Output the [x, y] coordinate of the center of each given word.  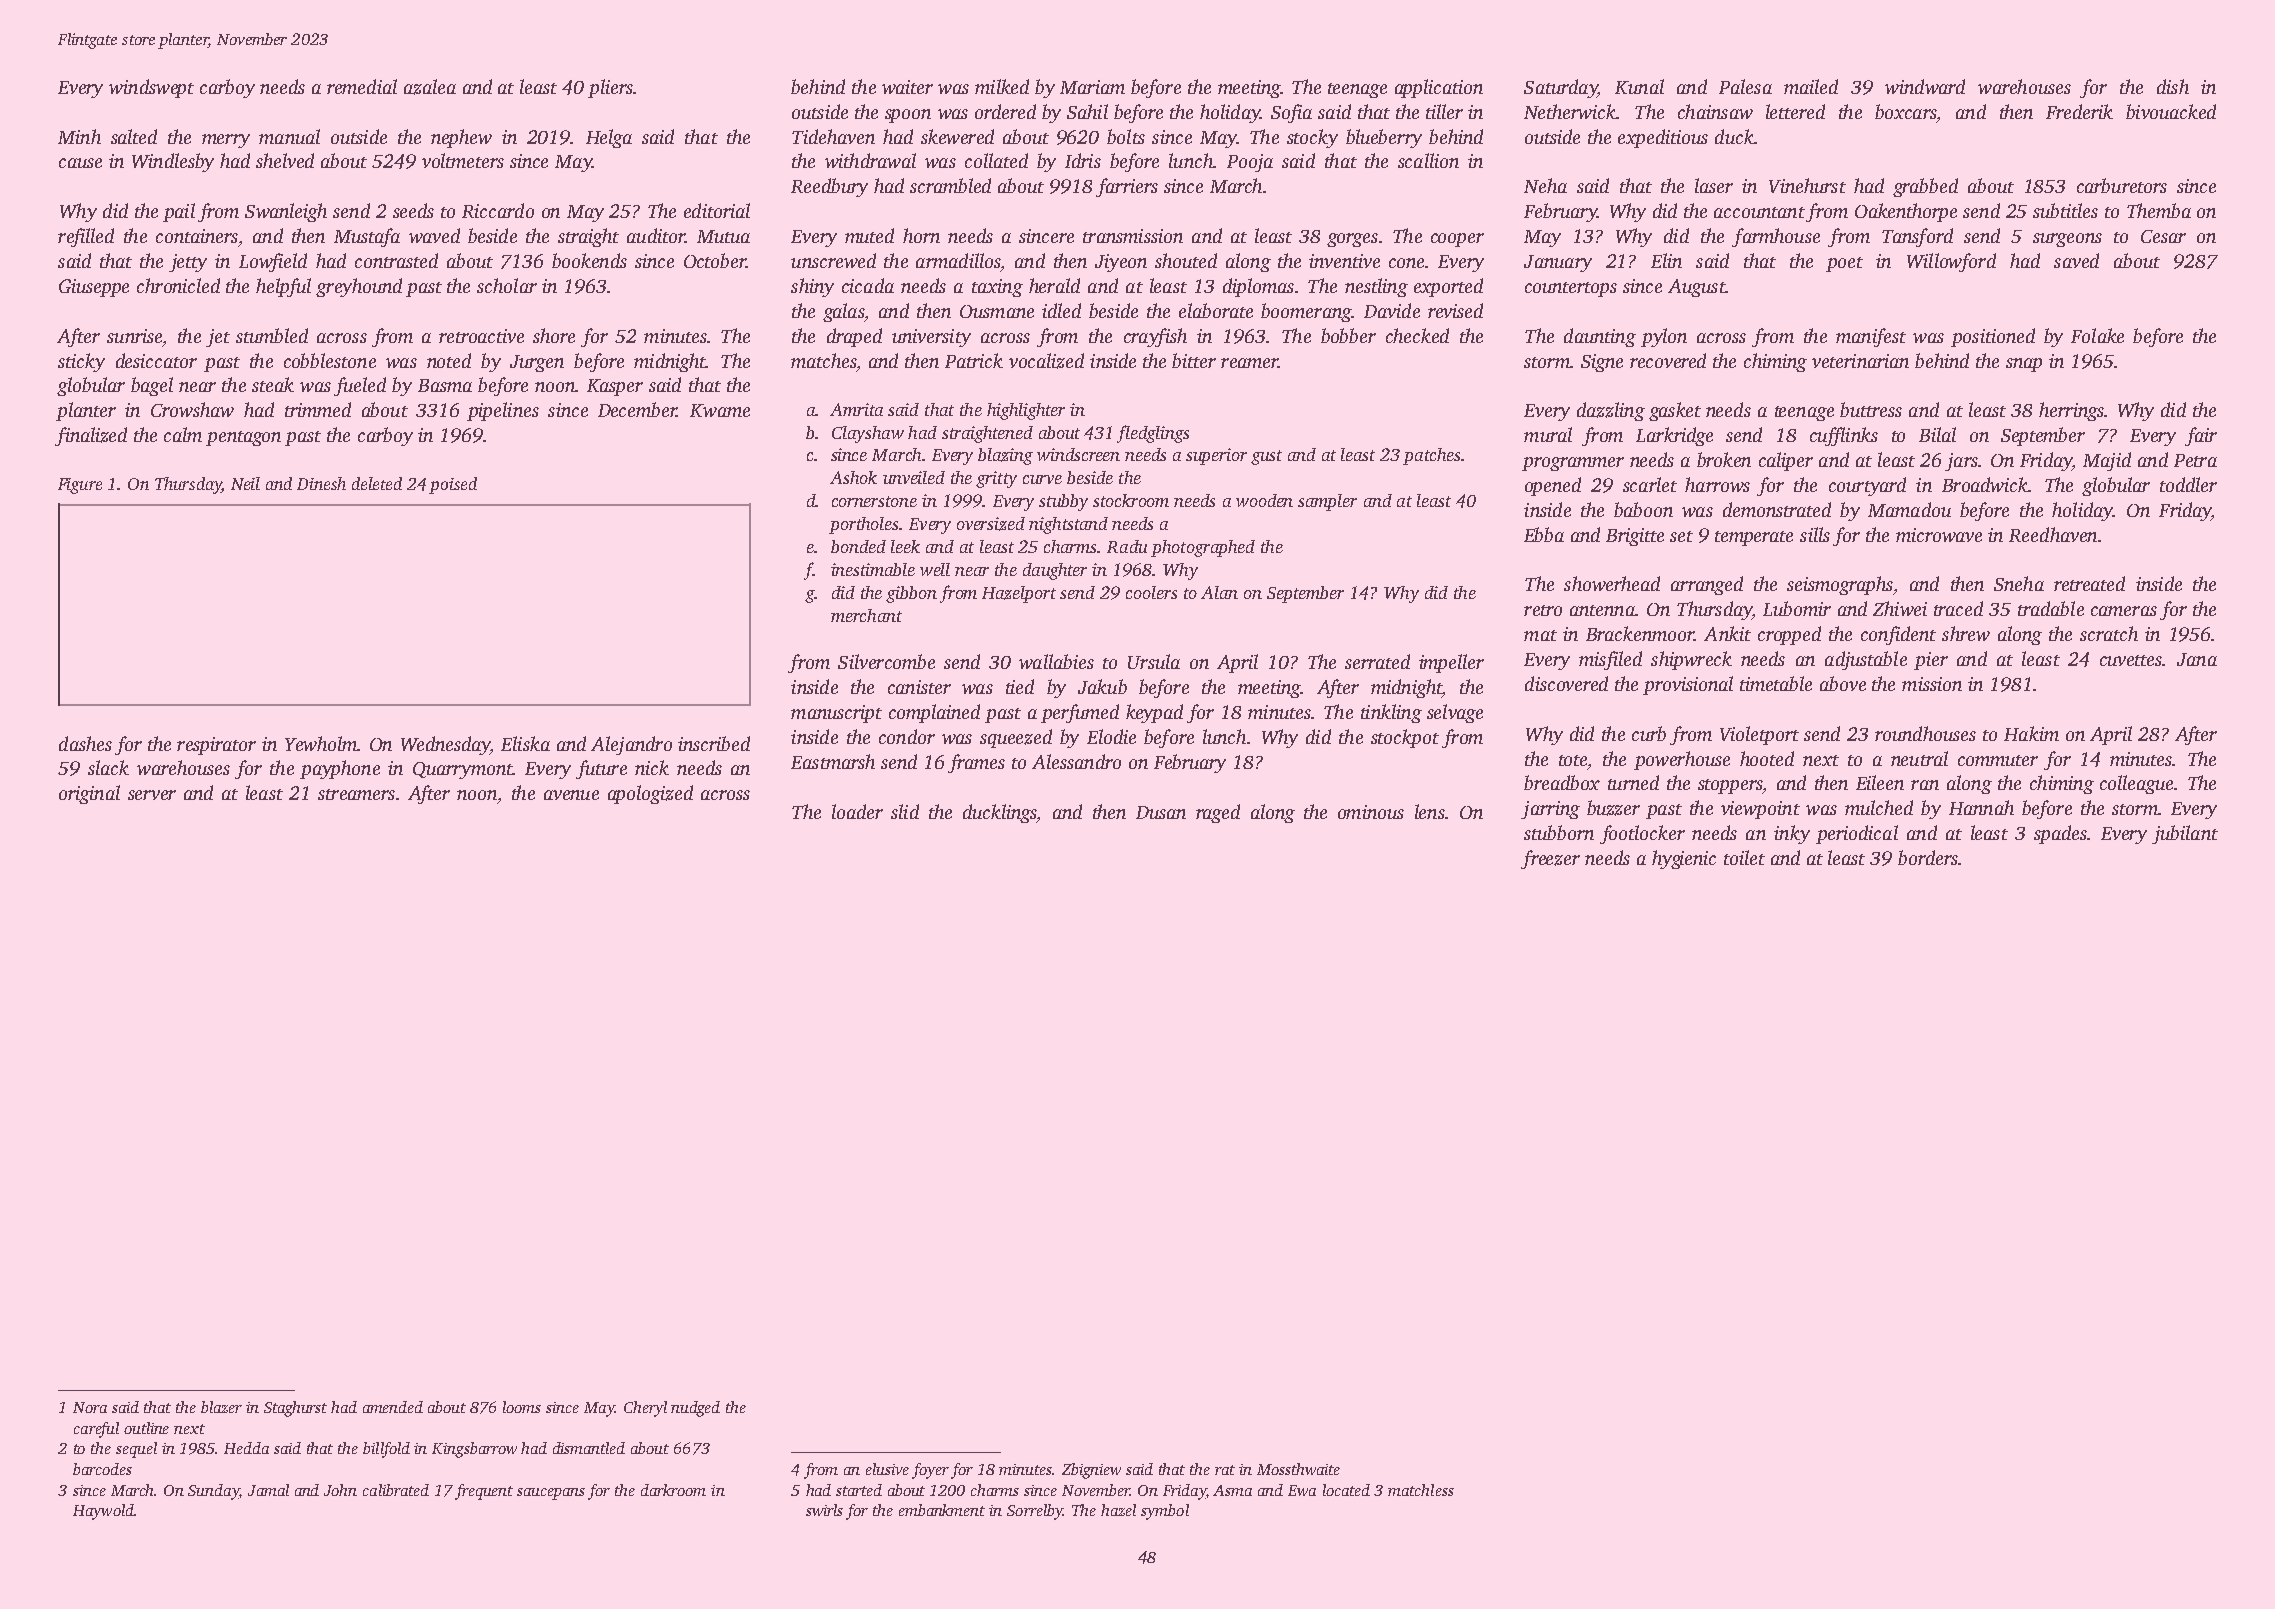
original [89, 794]
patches [1431, 456]
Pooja [1250, 163]
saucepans [551, 1494]
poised [453, 485]
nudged [695, 1409]
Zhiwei [1900, 608]
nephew [461, 138]
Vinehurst [1807, 185]
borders [1928, 857]
